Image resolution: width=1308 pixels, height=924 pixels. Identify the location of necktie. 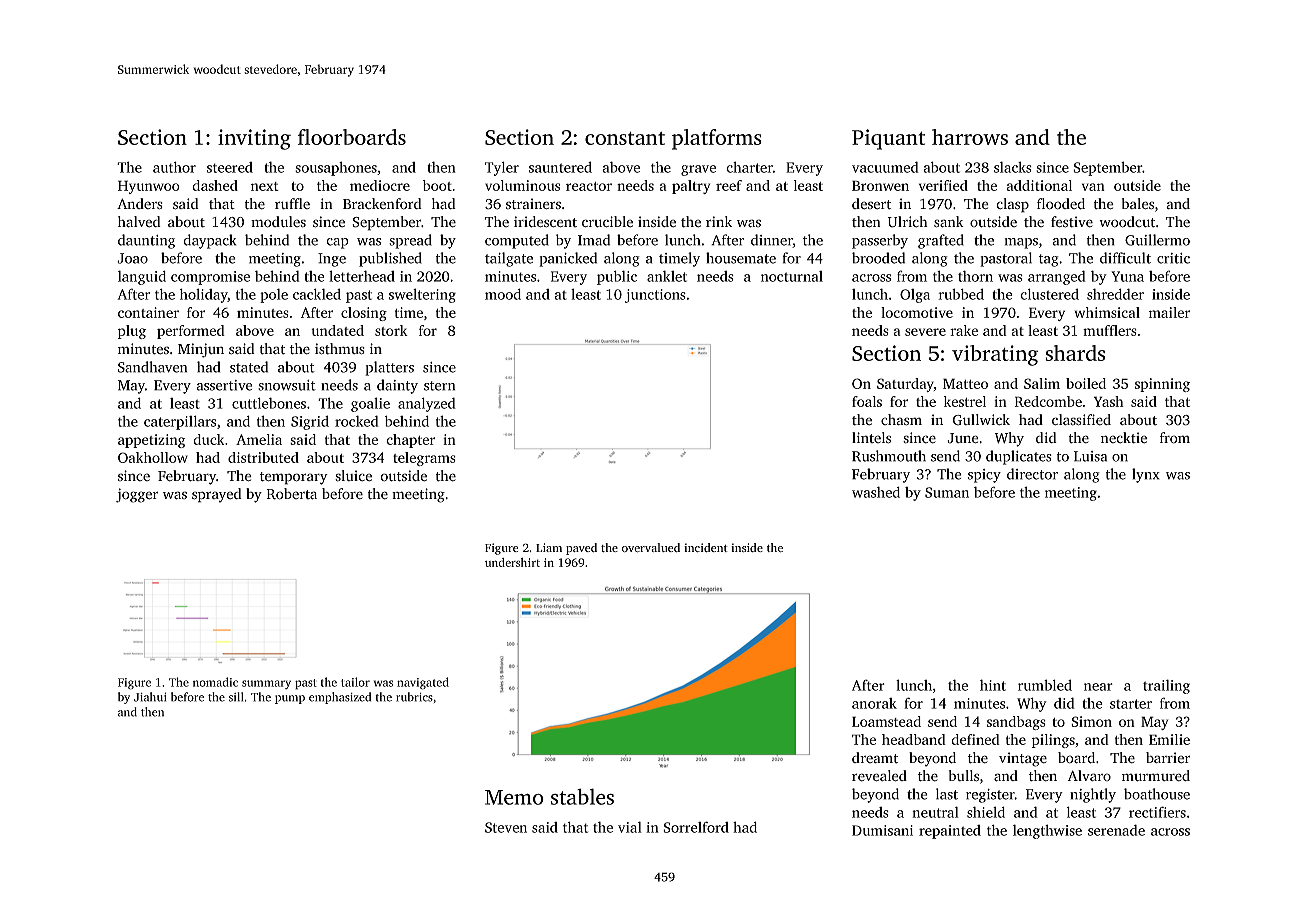
(1124, 438).
